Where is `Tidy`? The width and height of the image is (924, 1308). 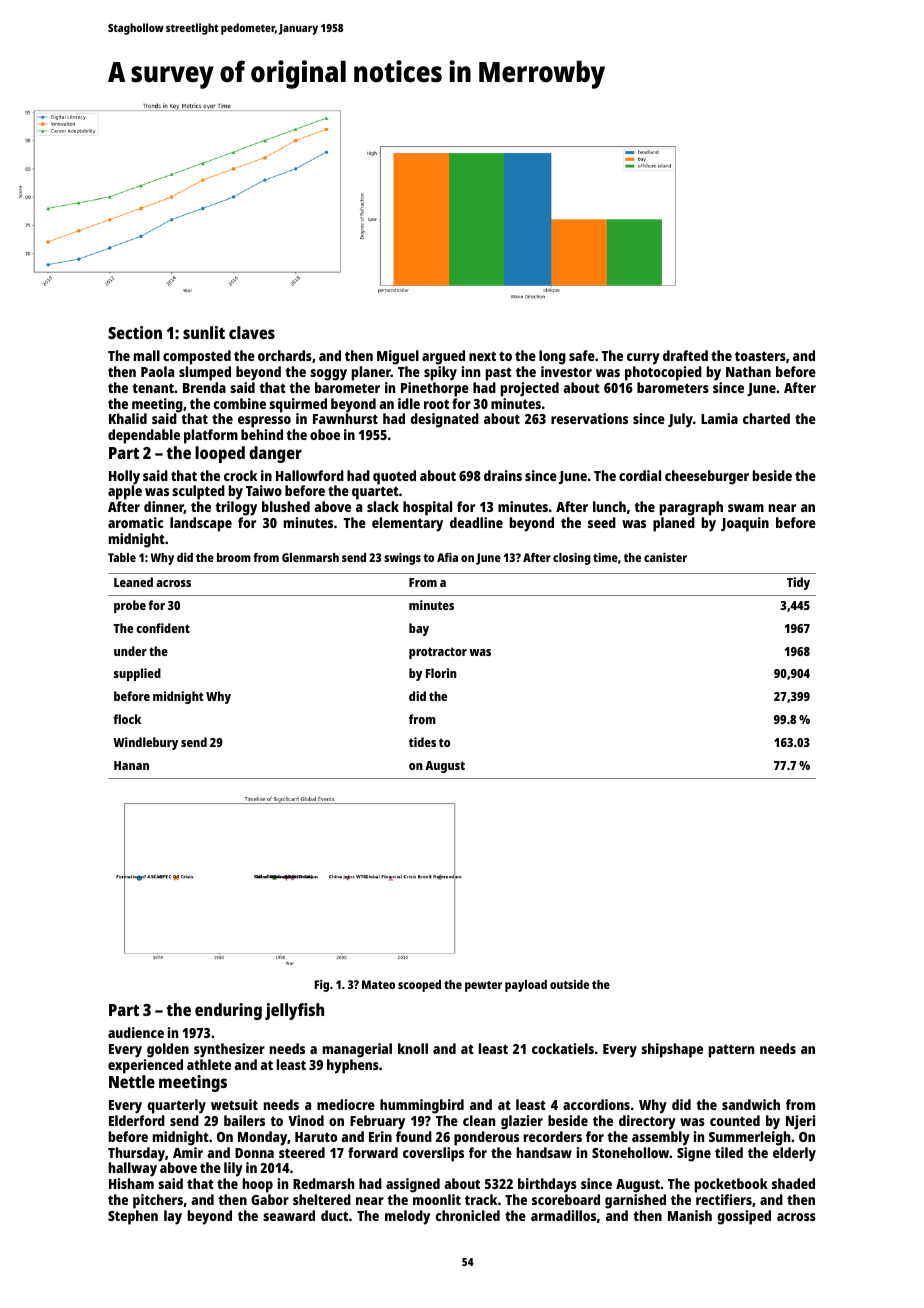
Tidy is located at coordinates (798, 583).
